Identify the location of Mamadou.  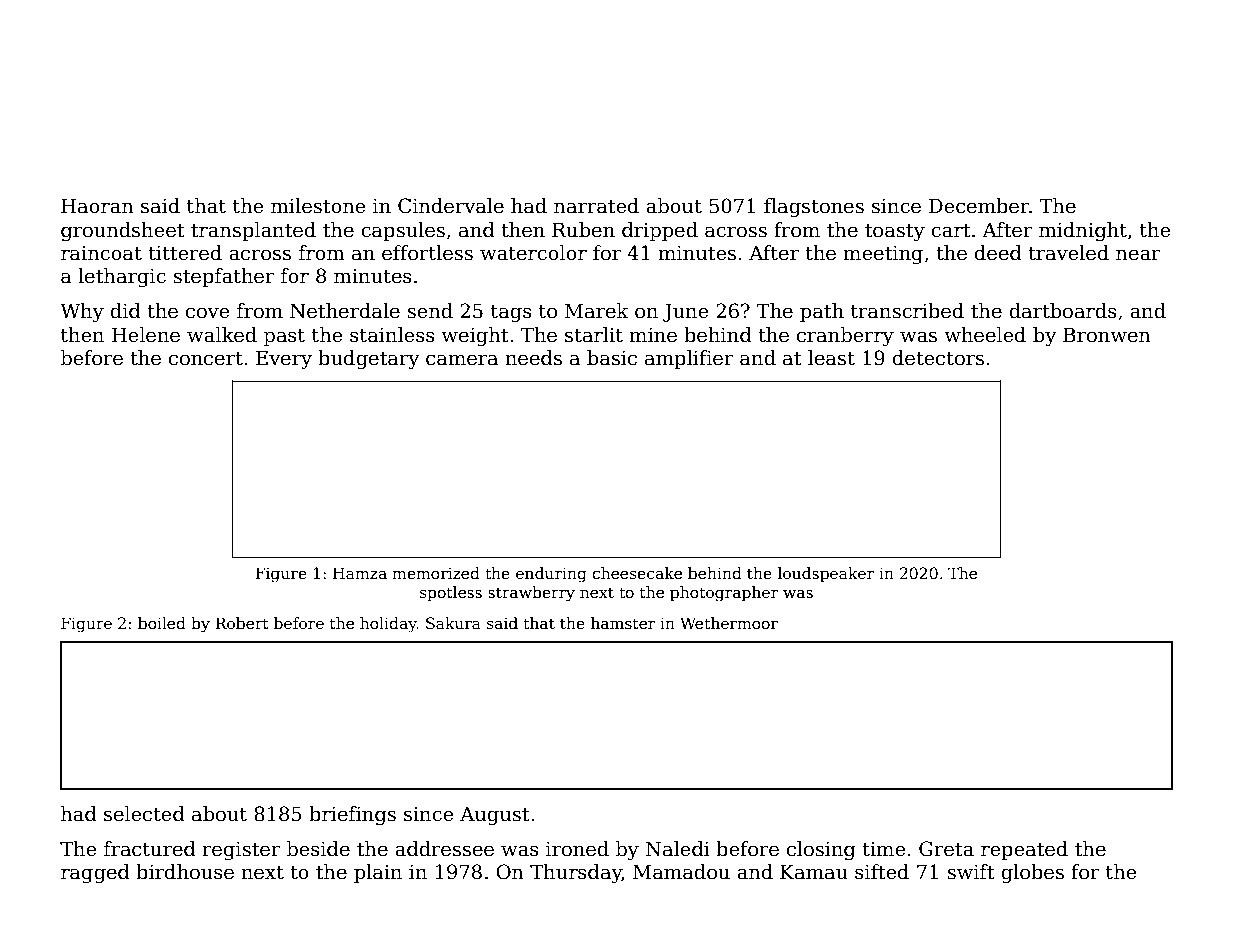
(681, 872).
